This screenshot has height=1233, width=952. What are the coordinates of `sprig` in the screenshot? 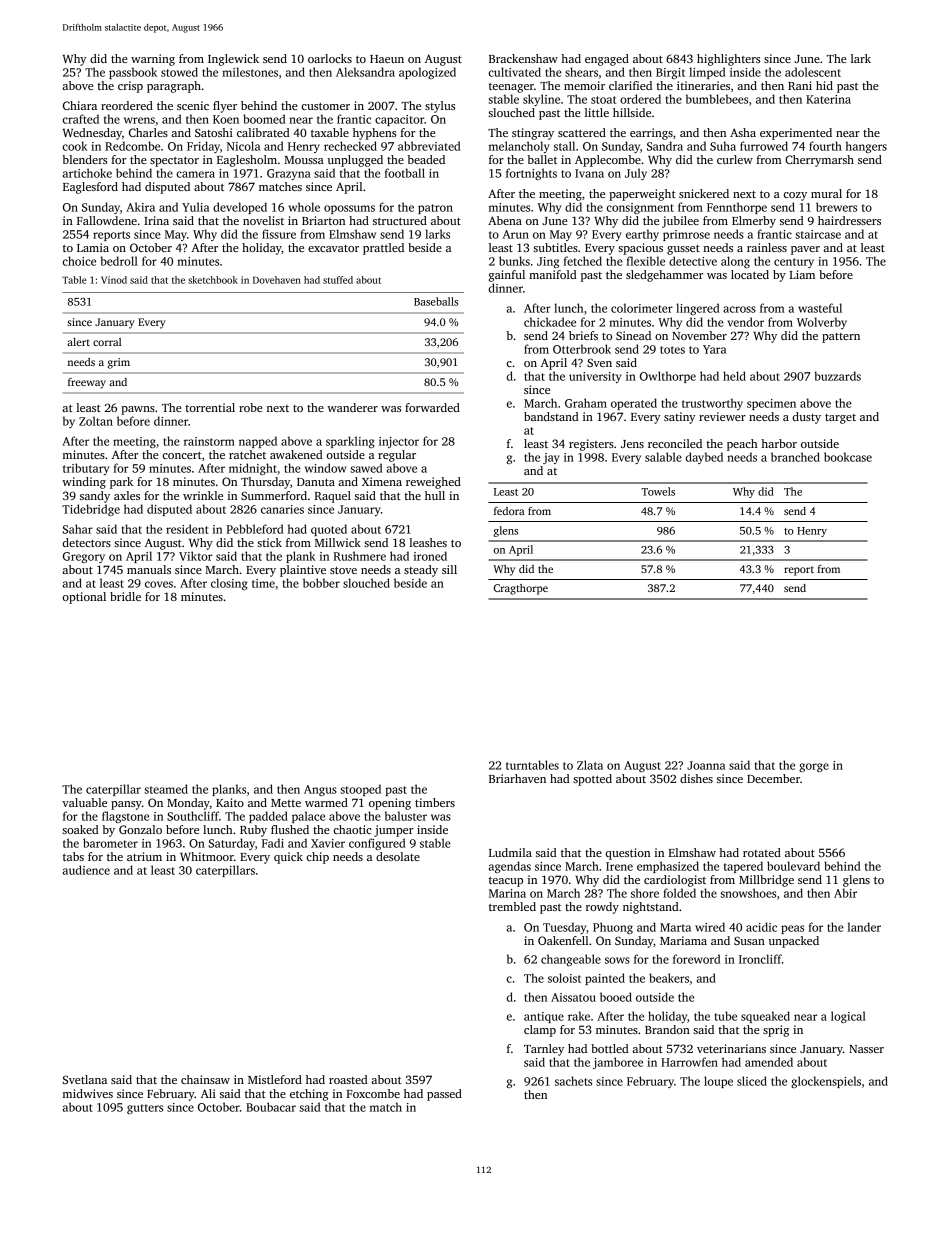 It's located at (776, 1031).
